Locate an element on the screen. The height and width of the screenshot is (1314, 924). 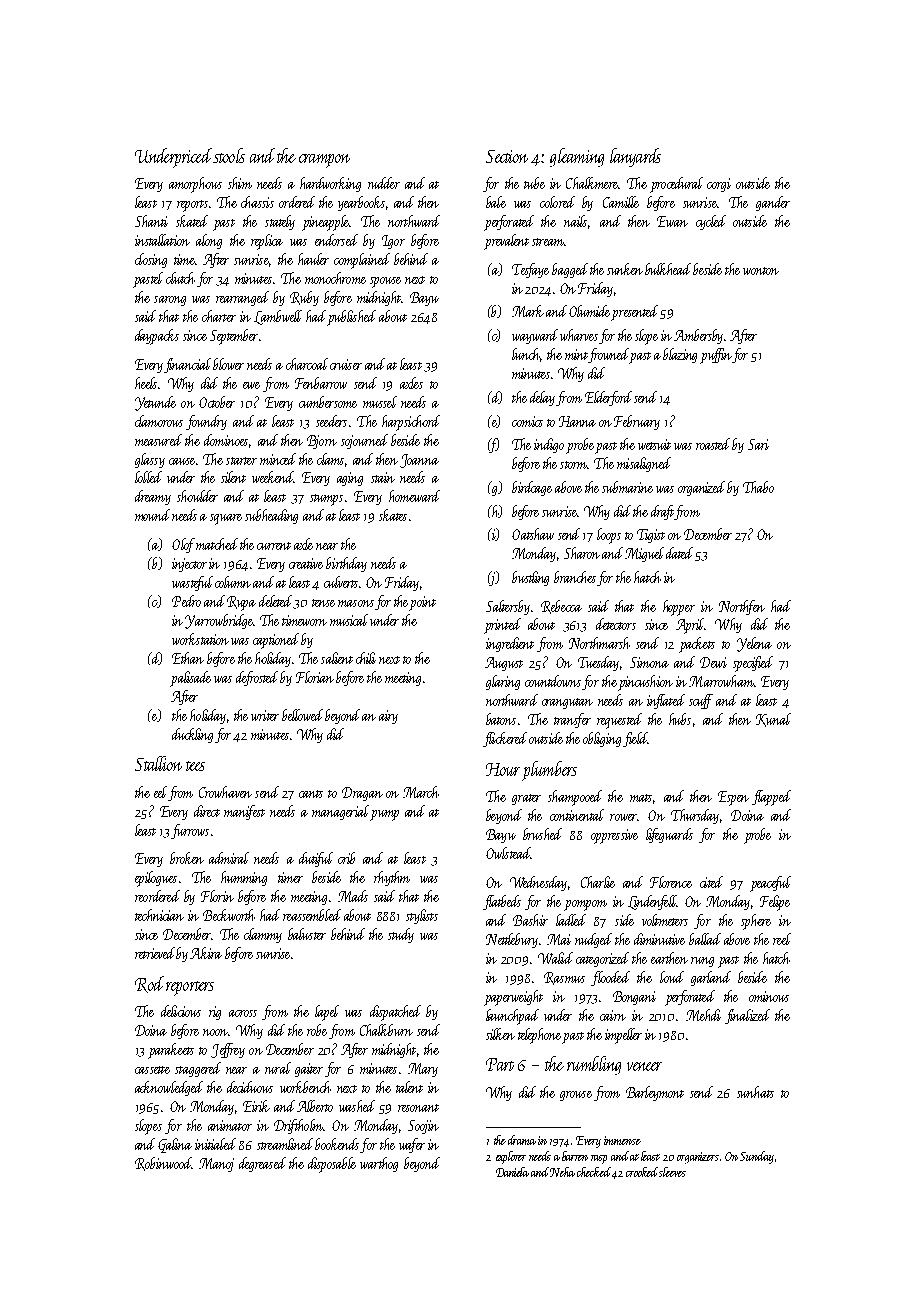
Ambersby is located at coordinates (698, 336).
